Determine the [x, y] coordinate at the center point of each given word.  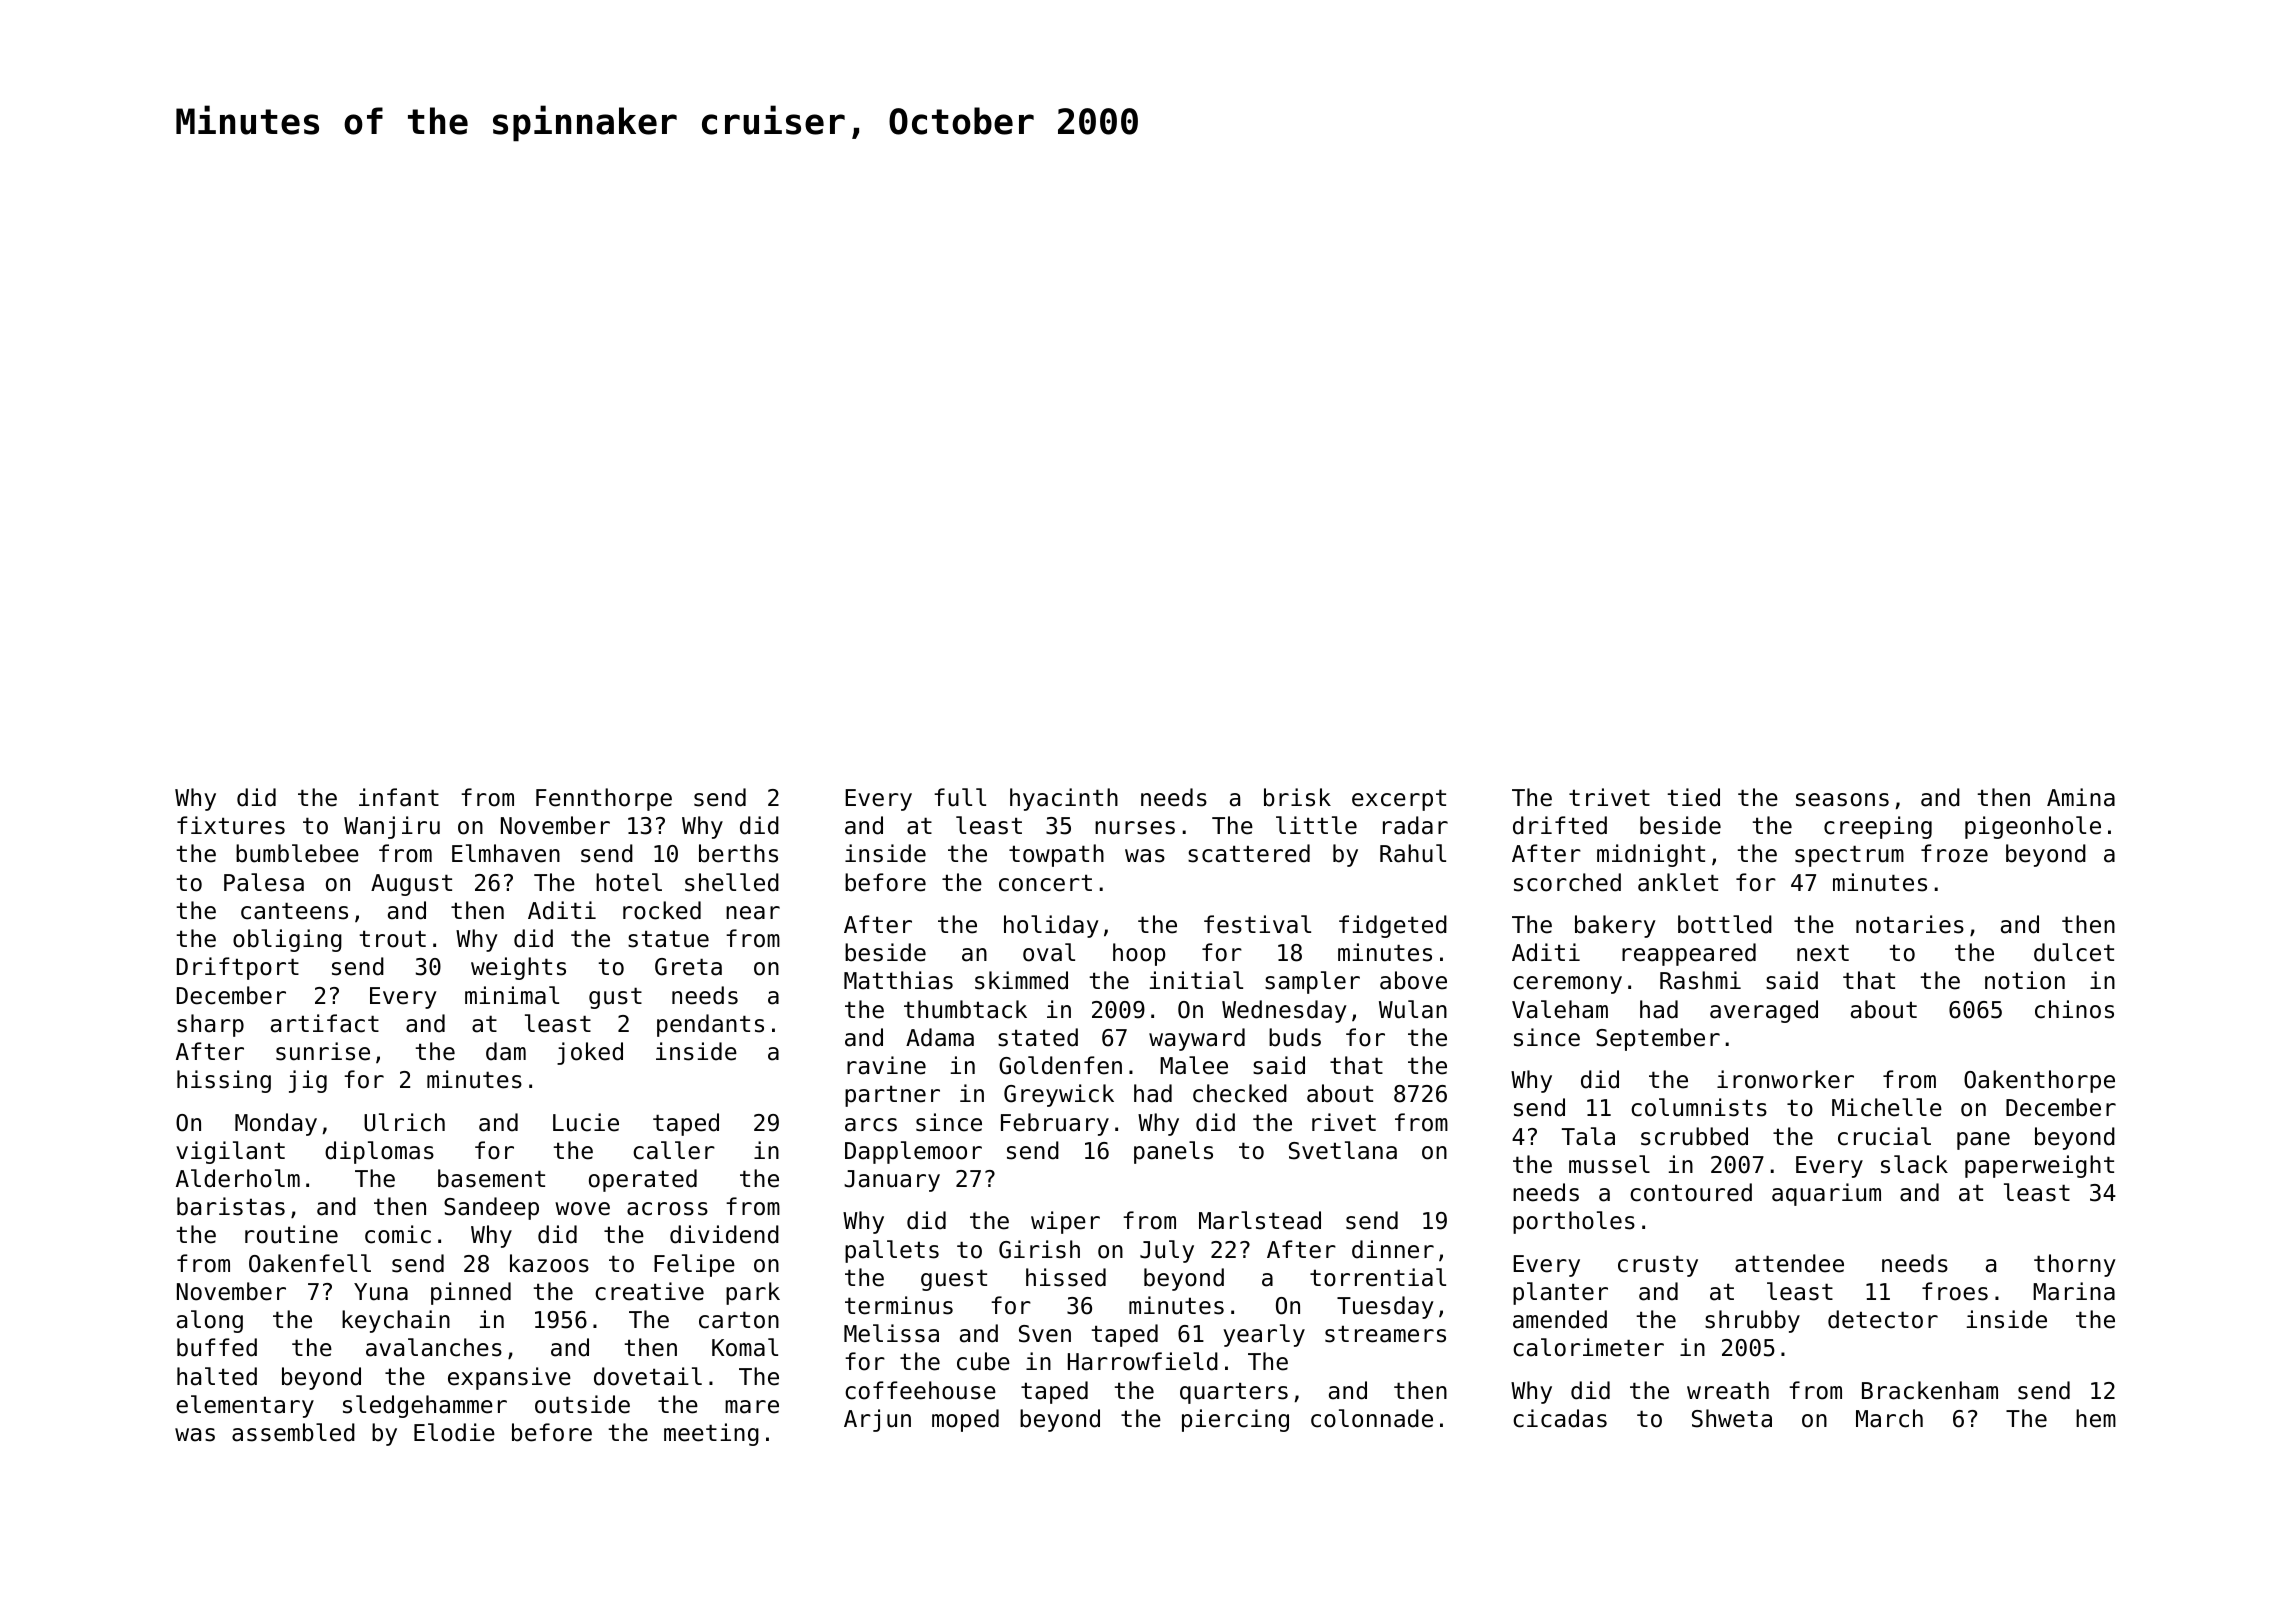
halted [217, 1376]
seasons [1842, 800]
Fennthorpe [604, 799]
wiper [1065, 1222]
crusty [1658, 1266]
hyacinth [1064, 799]
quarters [1234, 1393]
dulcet [2074, 952]
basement [491, 1178]
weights [518, 968]
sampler [1312, 982]
